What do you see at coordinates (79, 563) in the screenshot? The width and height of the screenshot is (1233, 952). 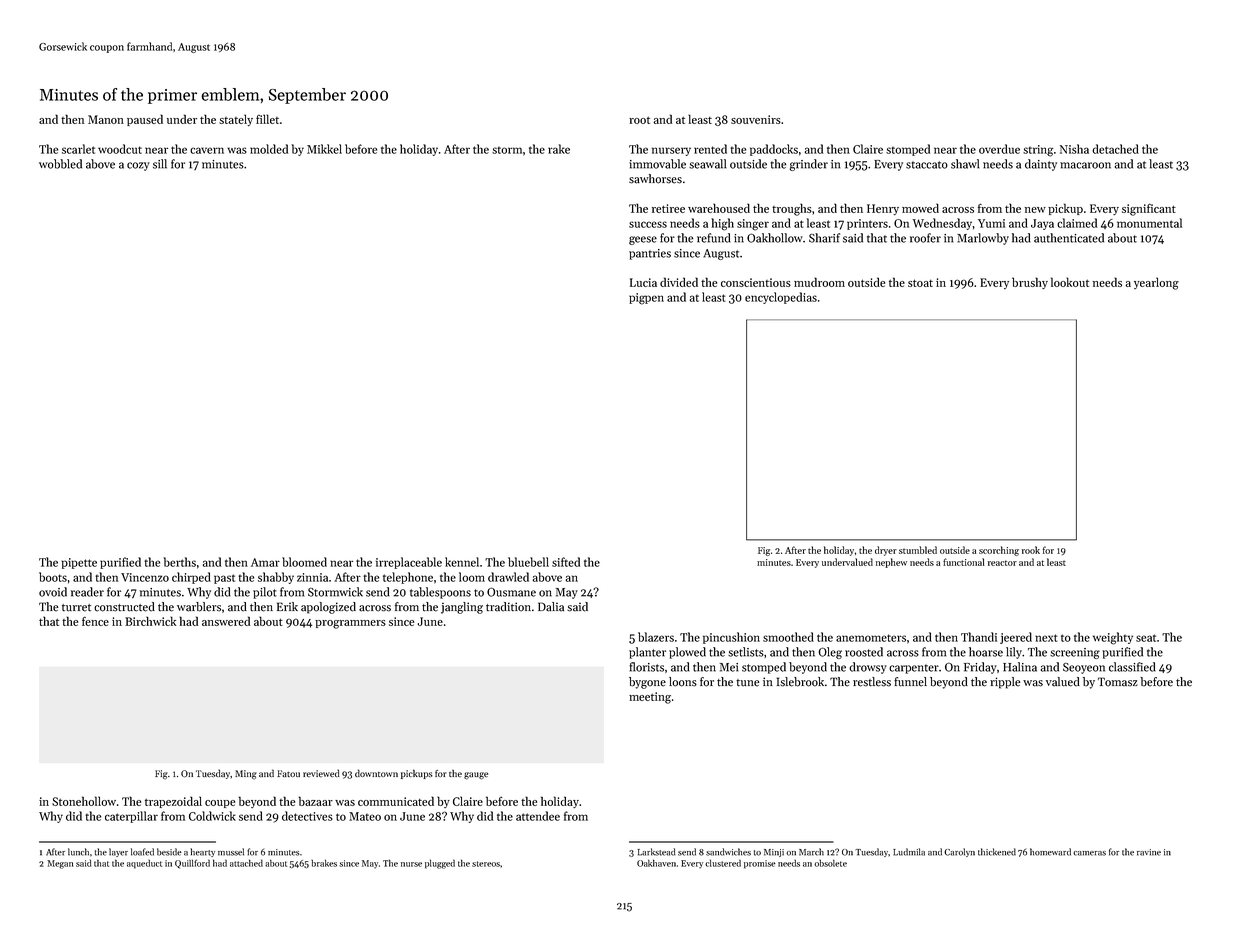 I see `pipette` at bounding box center [79, 563].
